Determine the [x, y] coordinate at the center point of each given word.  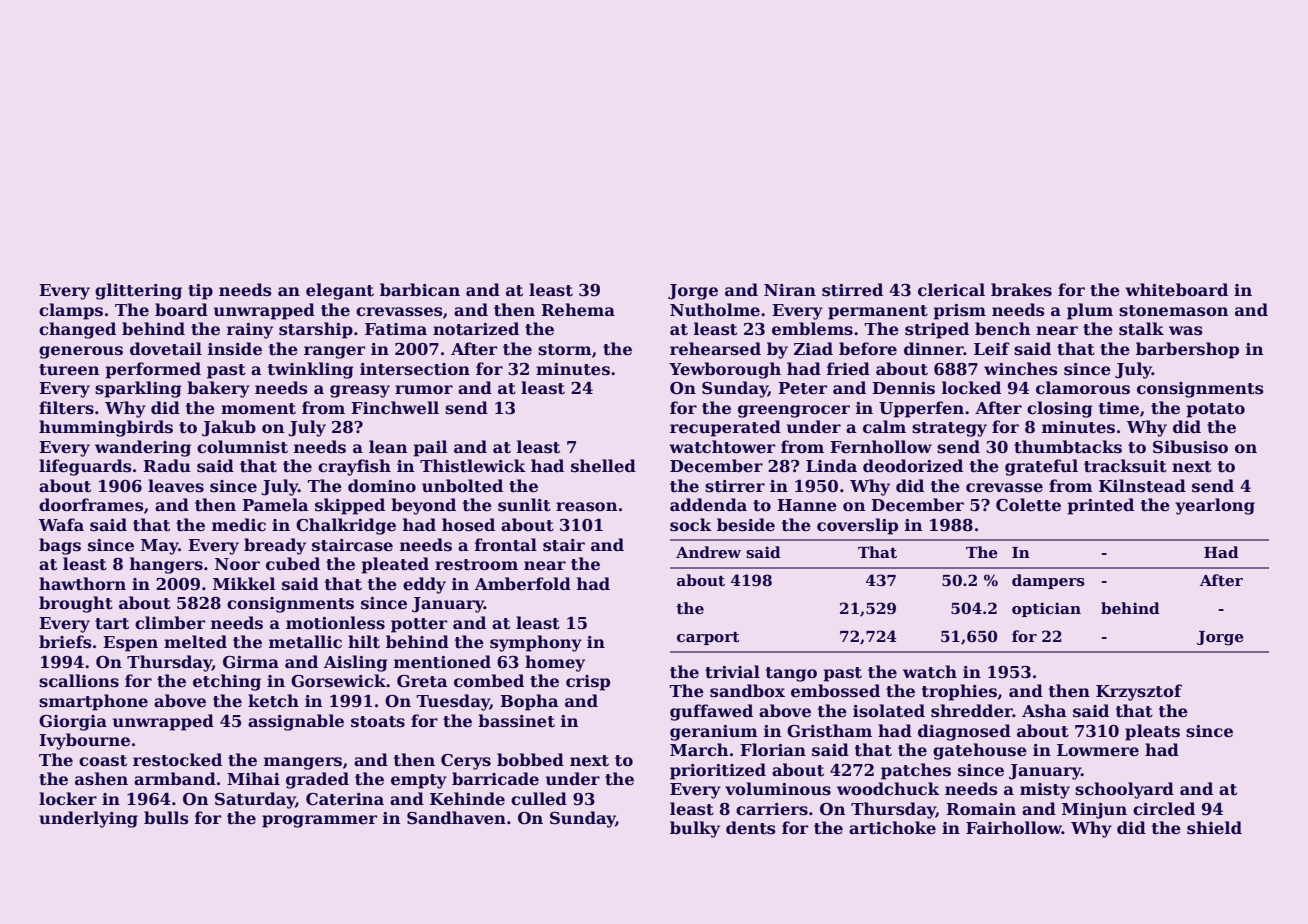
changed [77, 330]
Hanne [807, 505]
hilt [364, 642]
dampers [1048, 581]
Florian [773, 749]
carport [708, 638]
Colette [1028, 505]
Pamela [275, 505]
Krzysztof [1139, 692]
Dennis [903, 388]
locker [68, 799]
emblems [812, 329]
